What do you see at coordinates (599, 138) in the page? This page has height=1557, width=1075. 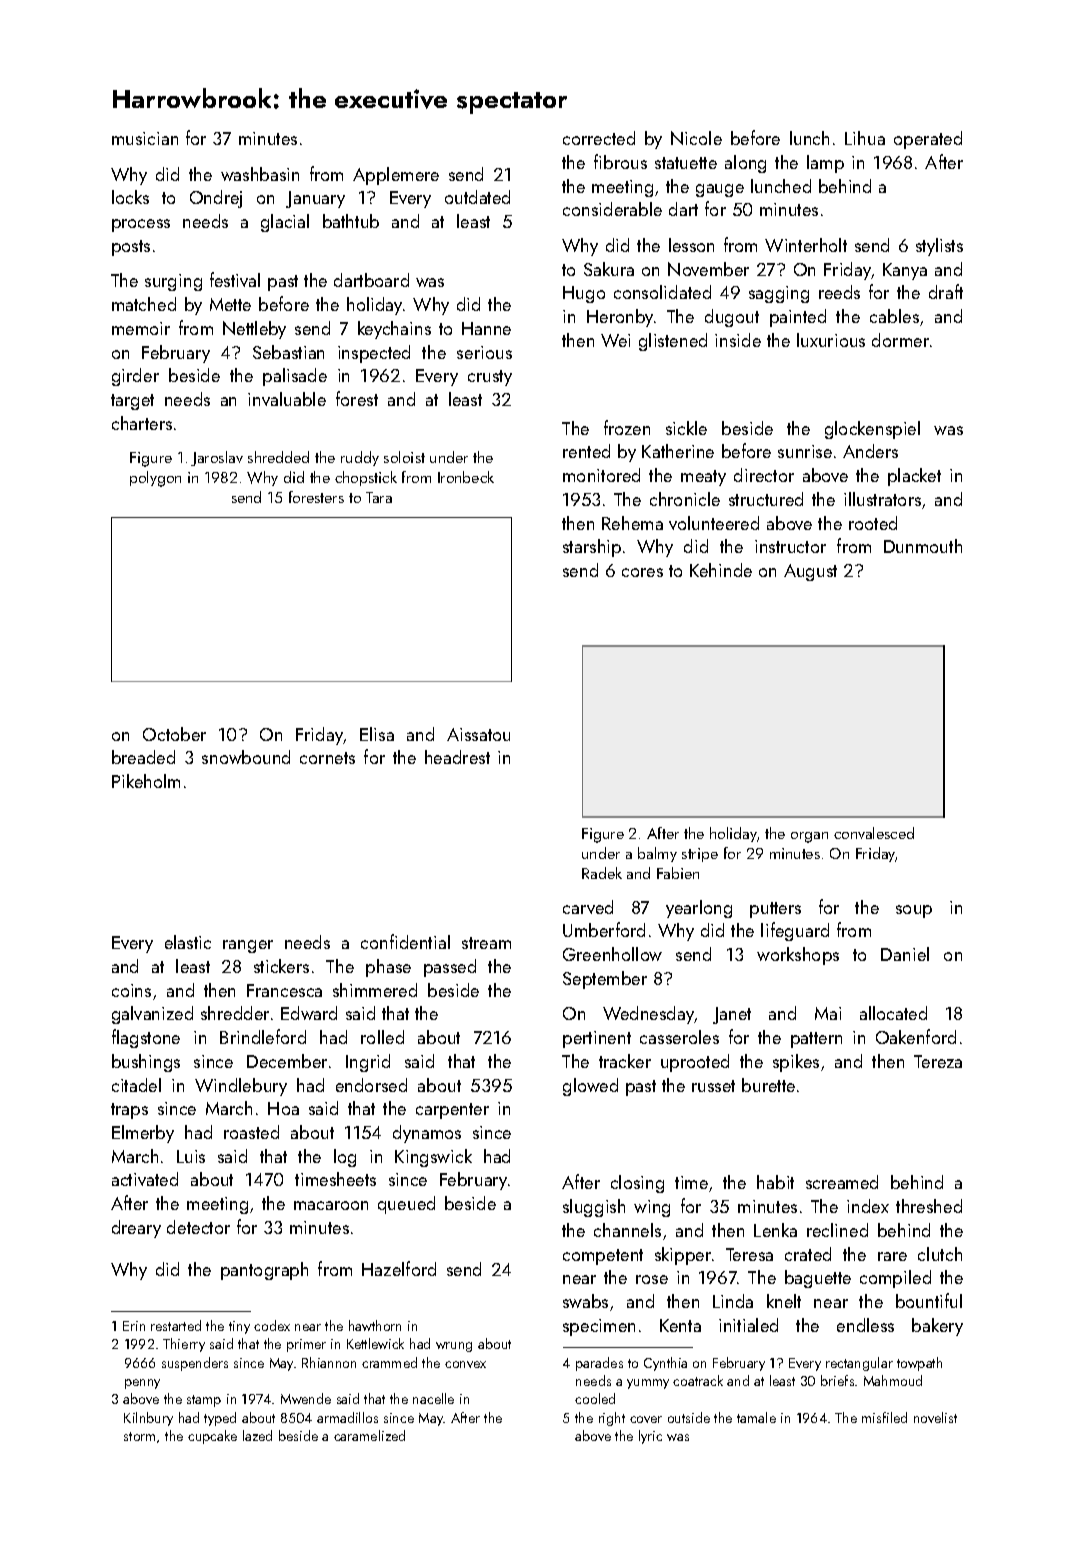 I see `corrected` at bounding box center [599, 138].
